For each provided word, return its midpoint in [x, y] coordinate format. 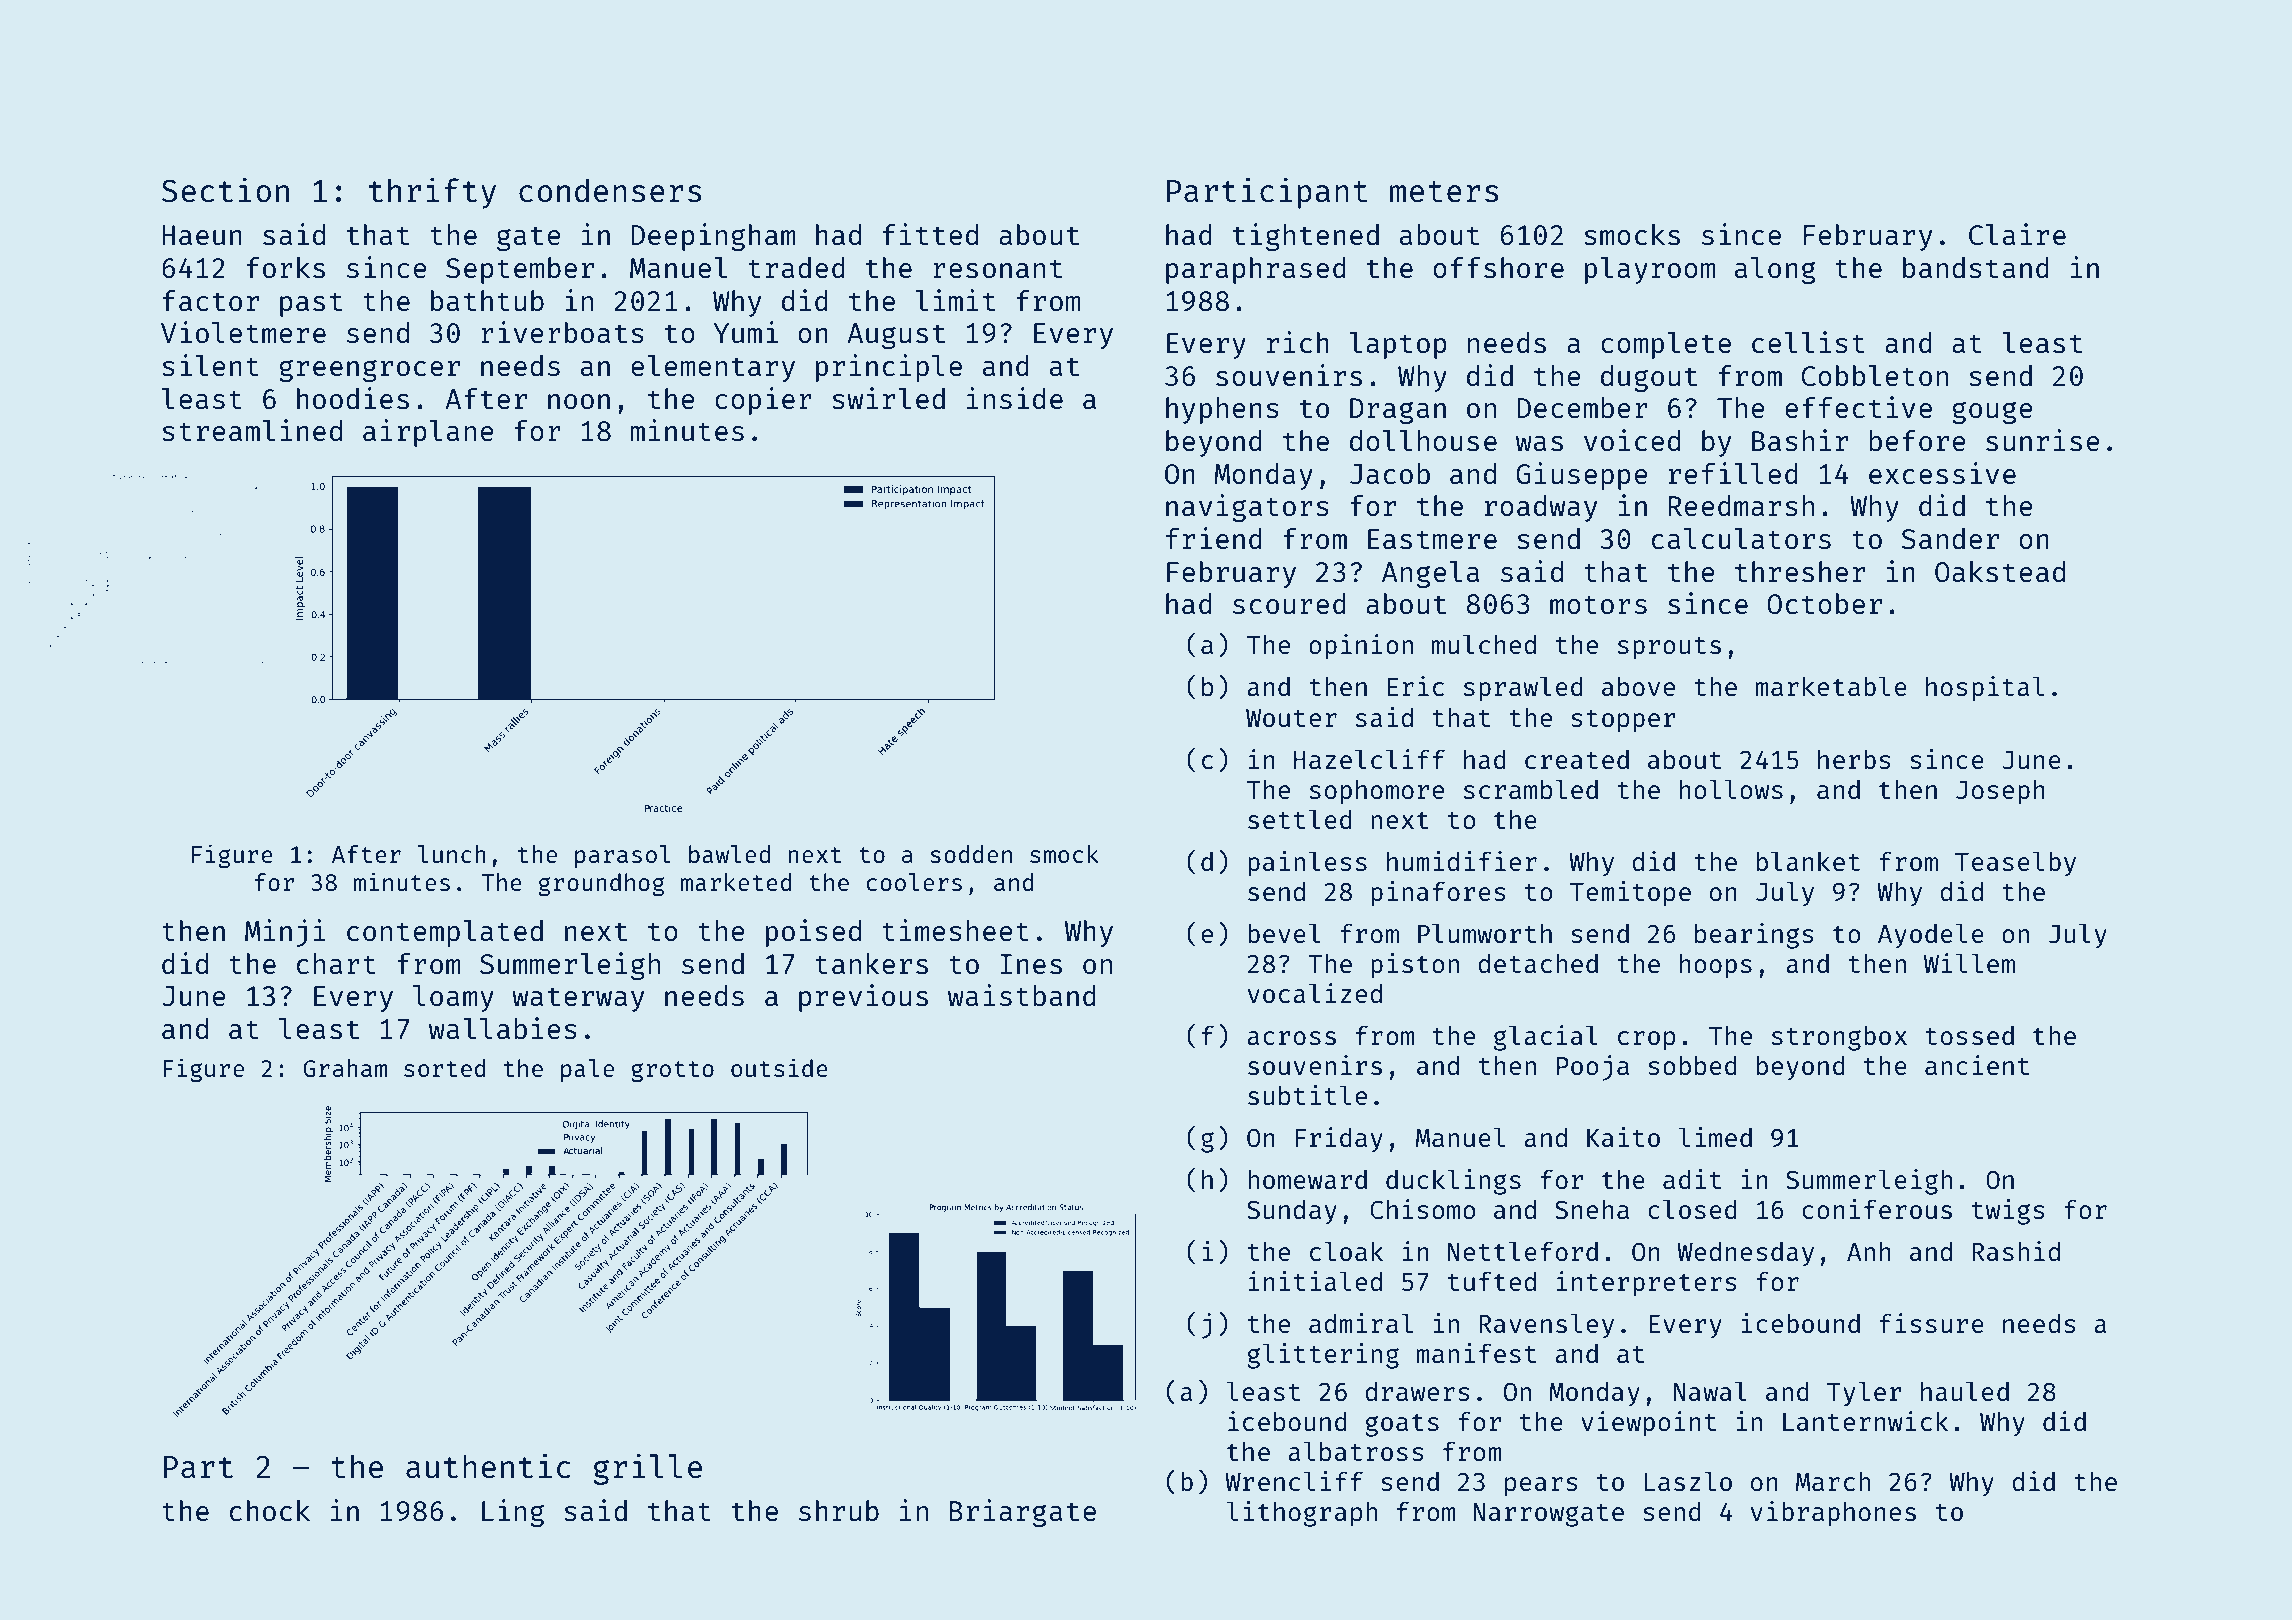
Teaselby [2015, 864]
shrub [839, 1510]
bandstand [1976, 267]
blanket [1808, 861]
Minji [285, 933]
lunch [452, 854]
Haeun [202, 235]
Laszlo [1688, 1481]
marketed [736, 882]
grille [647, 1469]
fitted [930, 234]
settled [1300, 819]
